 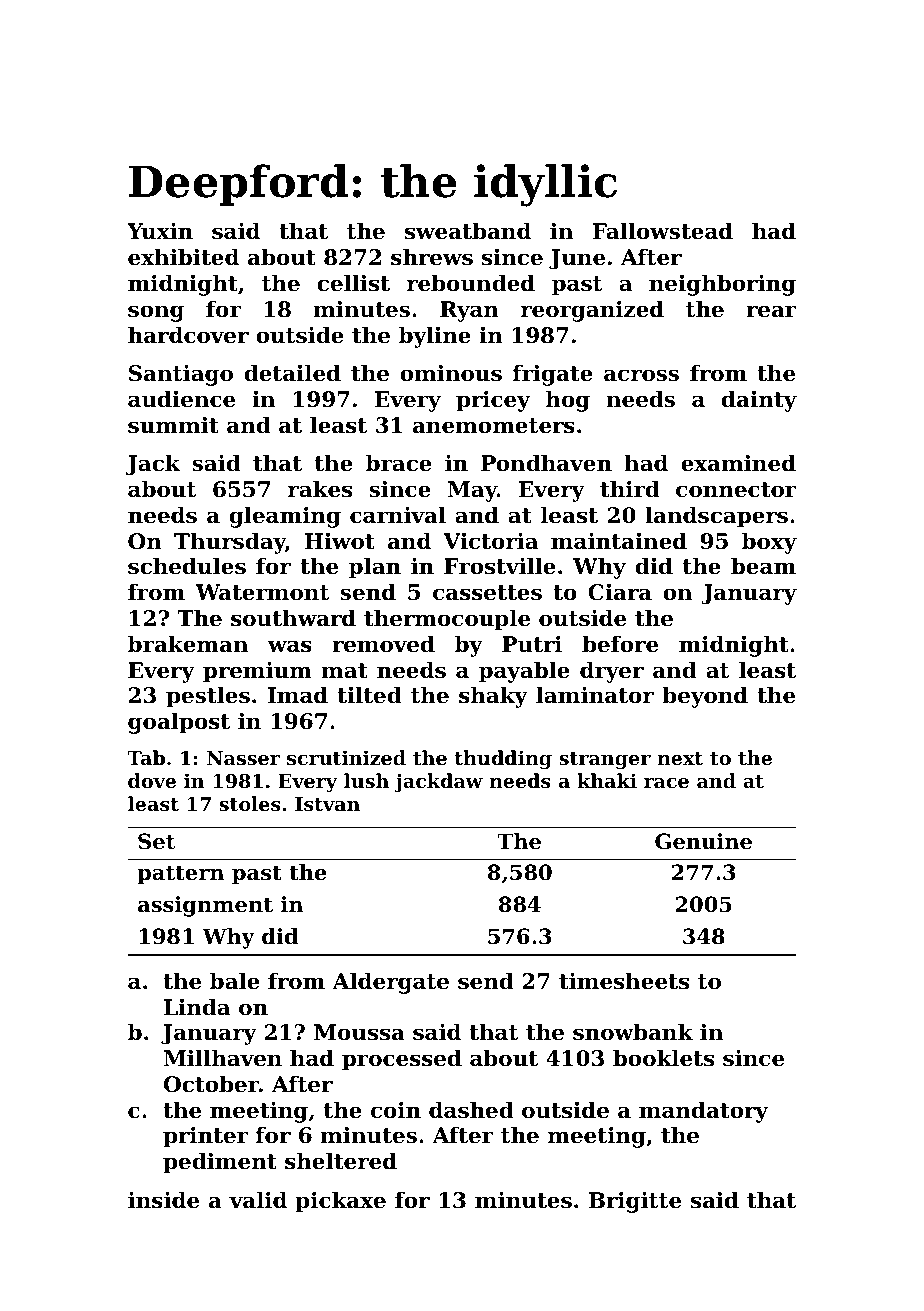 I want to click on timesheets, so click(x=624, y=981).
